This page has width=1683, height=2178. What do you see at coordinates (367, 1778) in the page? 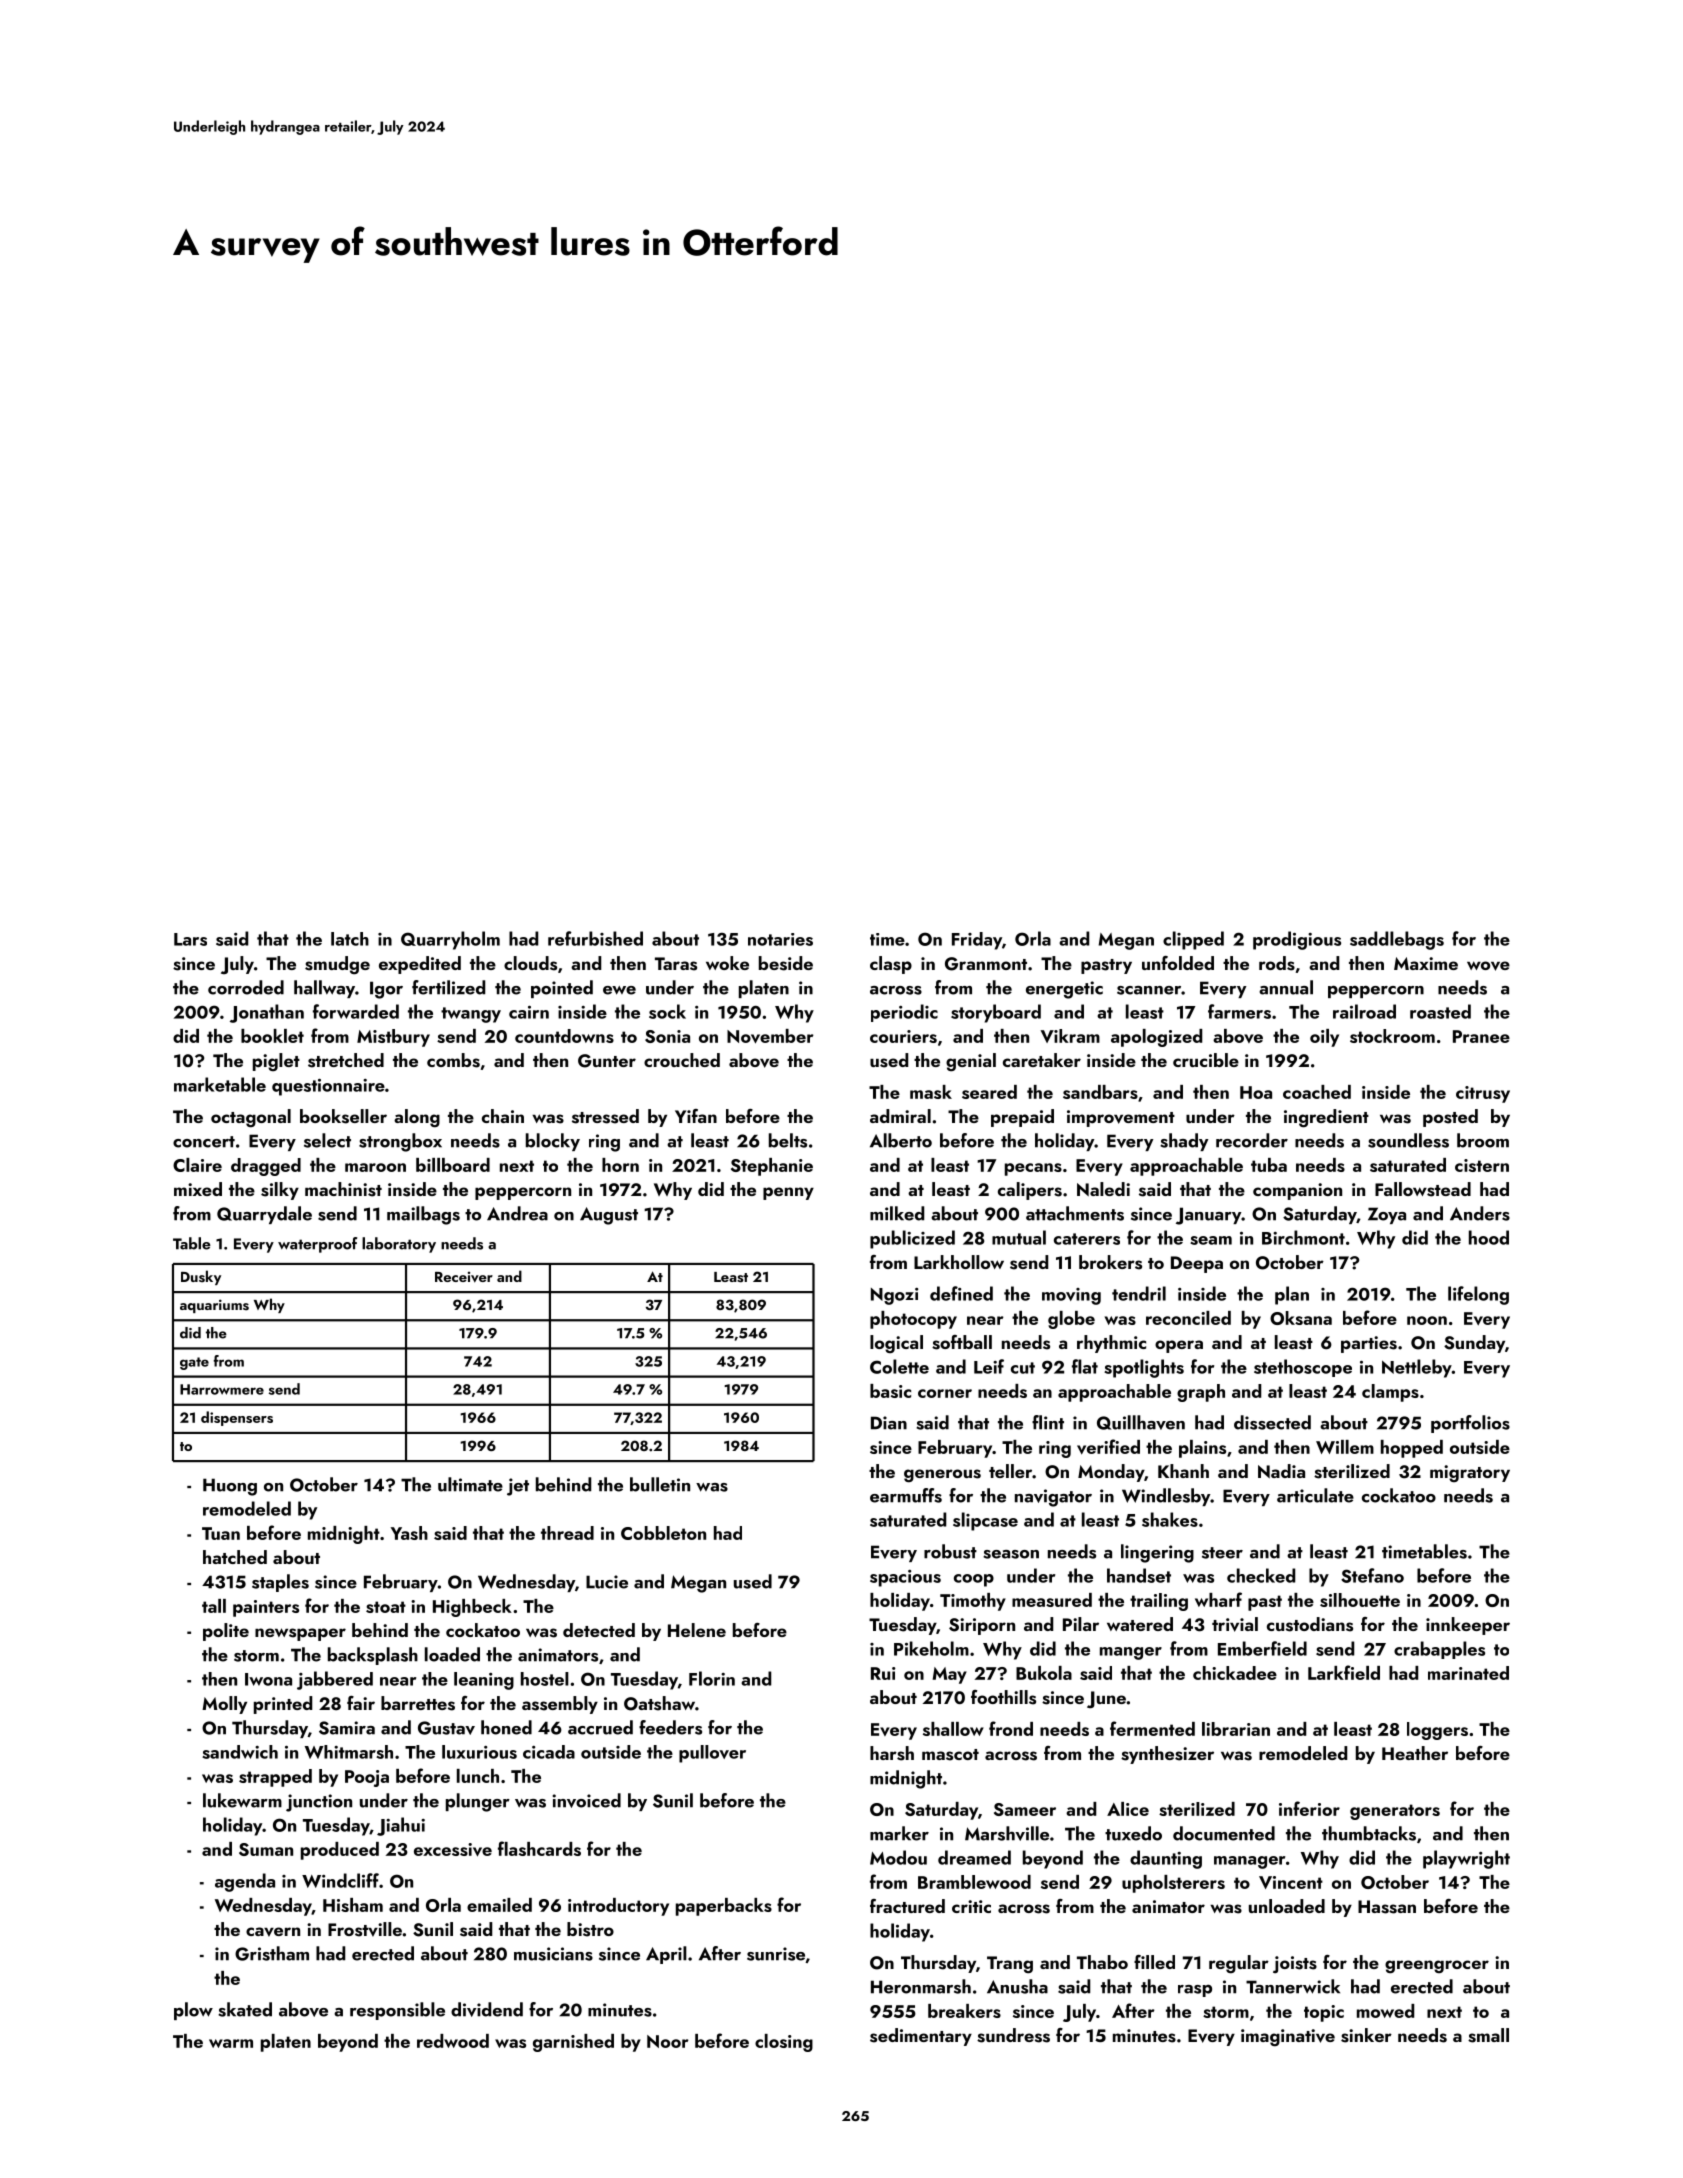
I see `Pooja` at bounding box center [367, 1778].
